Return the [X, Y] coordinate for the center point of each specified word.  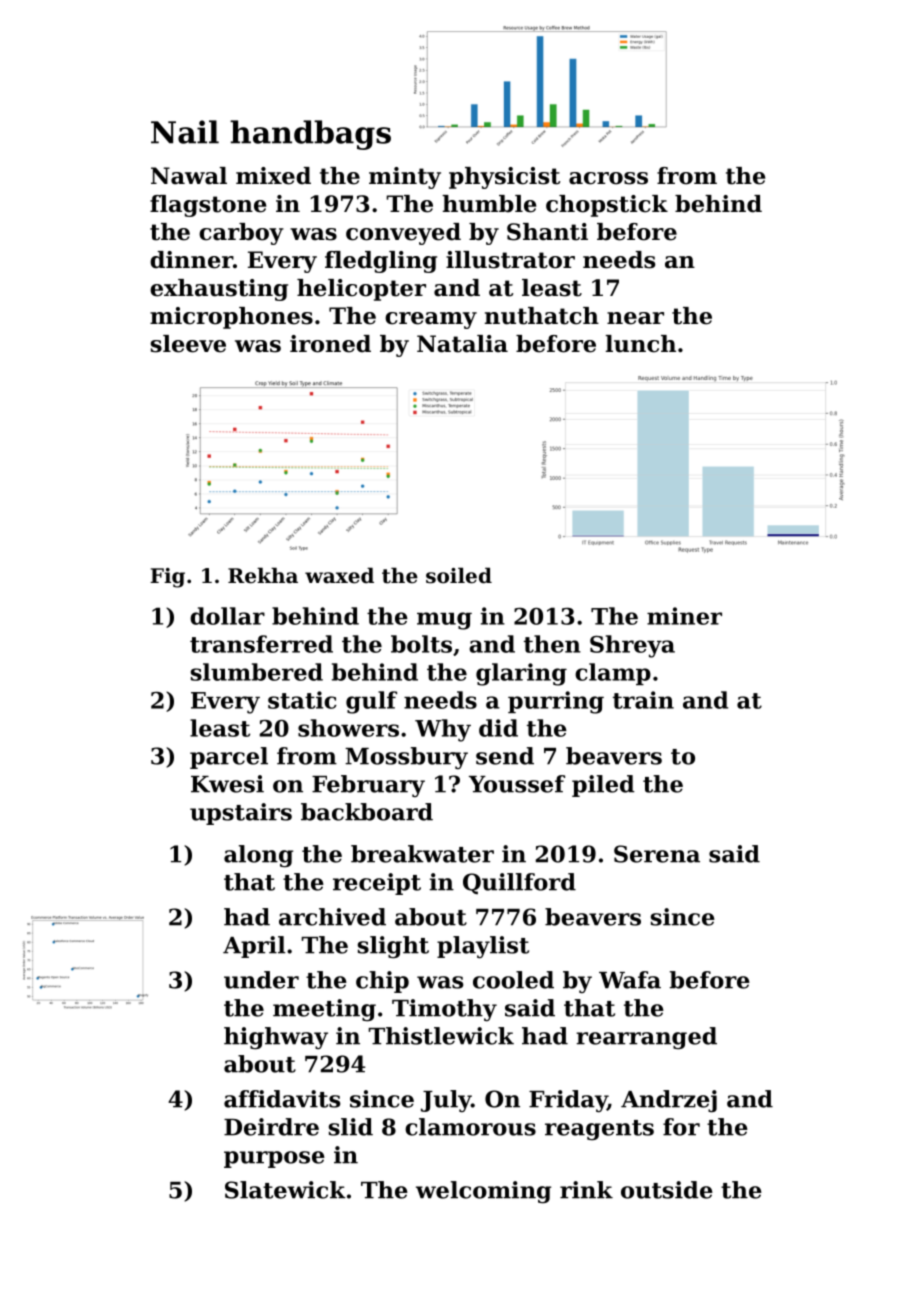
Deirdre [271, 1127]
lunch [641, 344]
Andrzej [669, 1101]
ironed [330, 344]
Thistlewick [441, 1036]
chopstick [607, 206]
